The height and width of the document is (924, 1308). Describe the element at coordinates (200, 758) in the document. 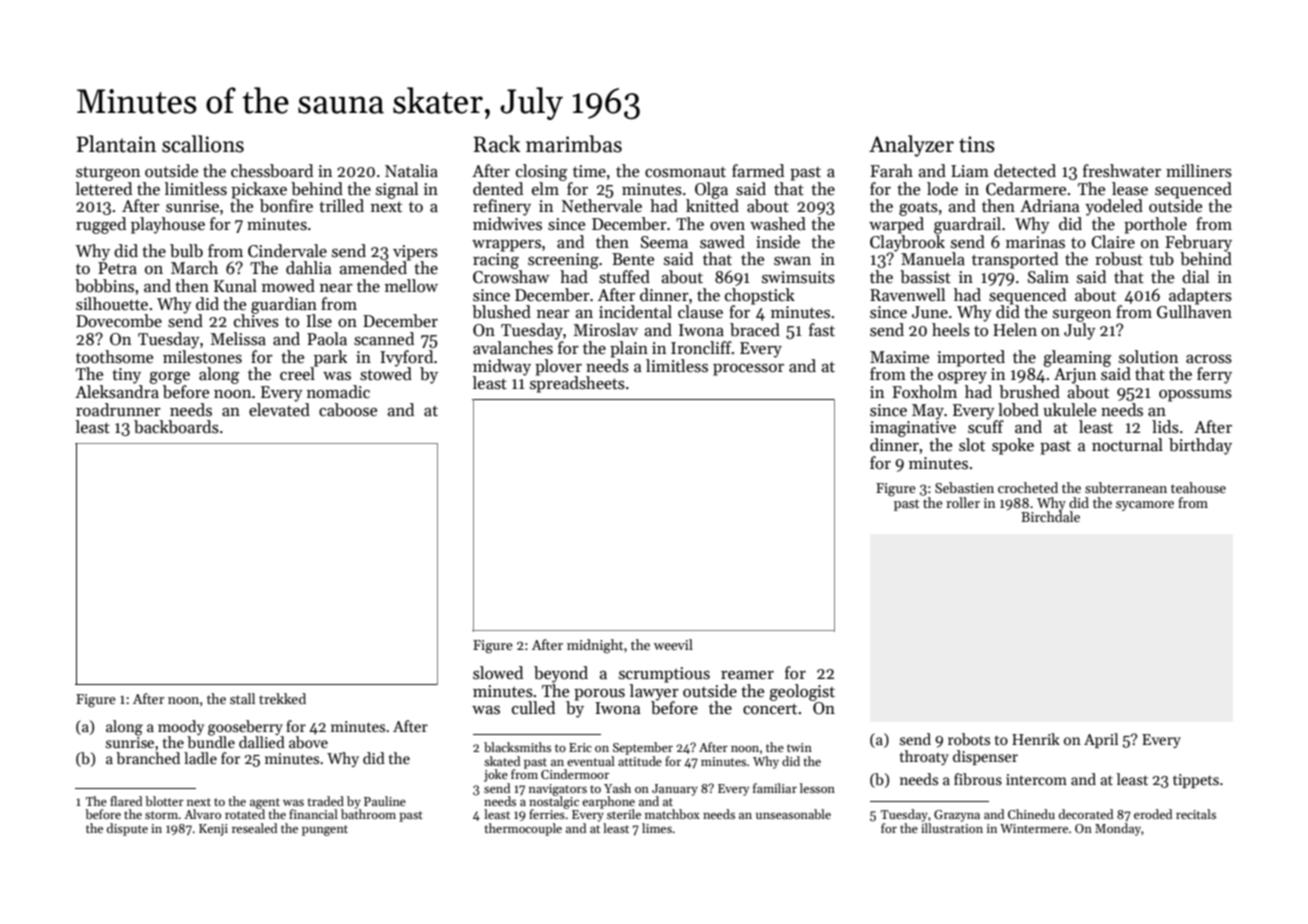

I see `ladle` at that location.
